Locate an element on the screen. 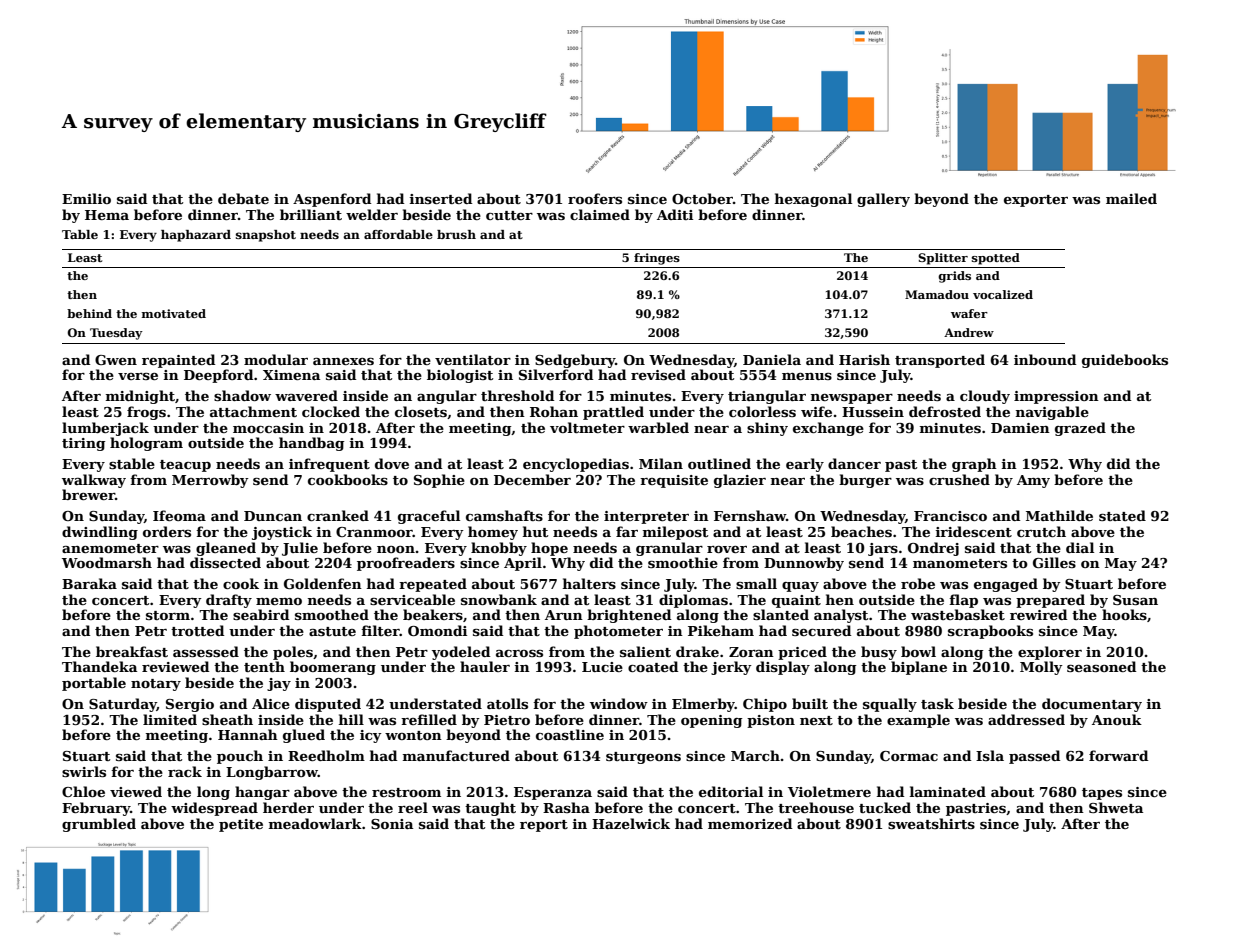 This screenshot has height=952, width=1233. spotted is located at coordinates (996, 259).
